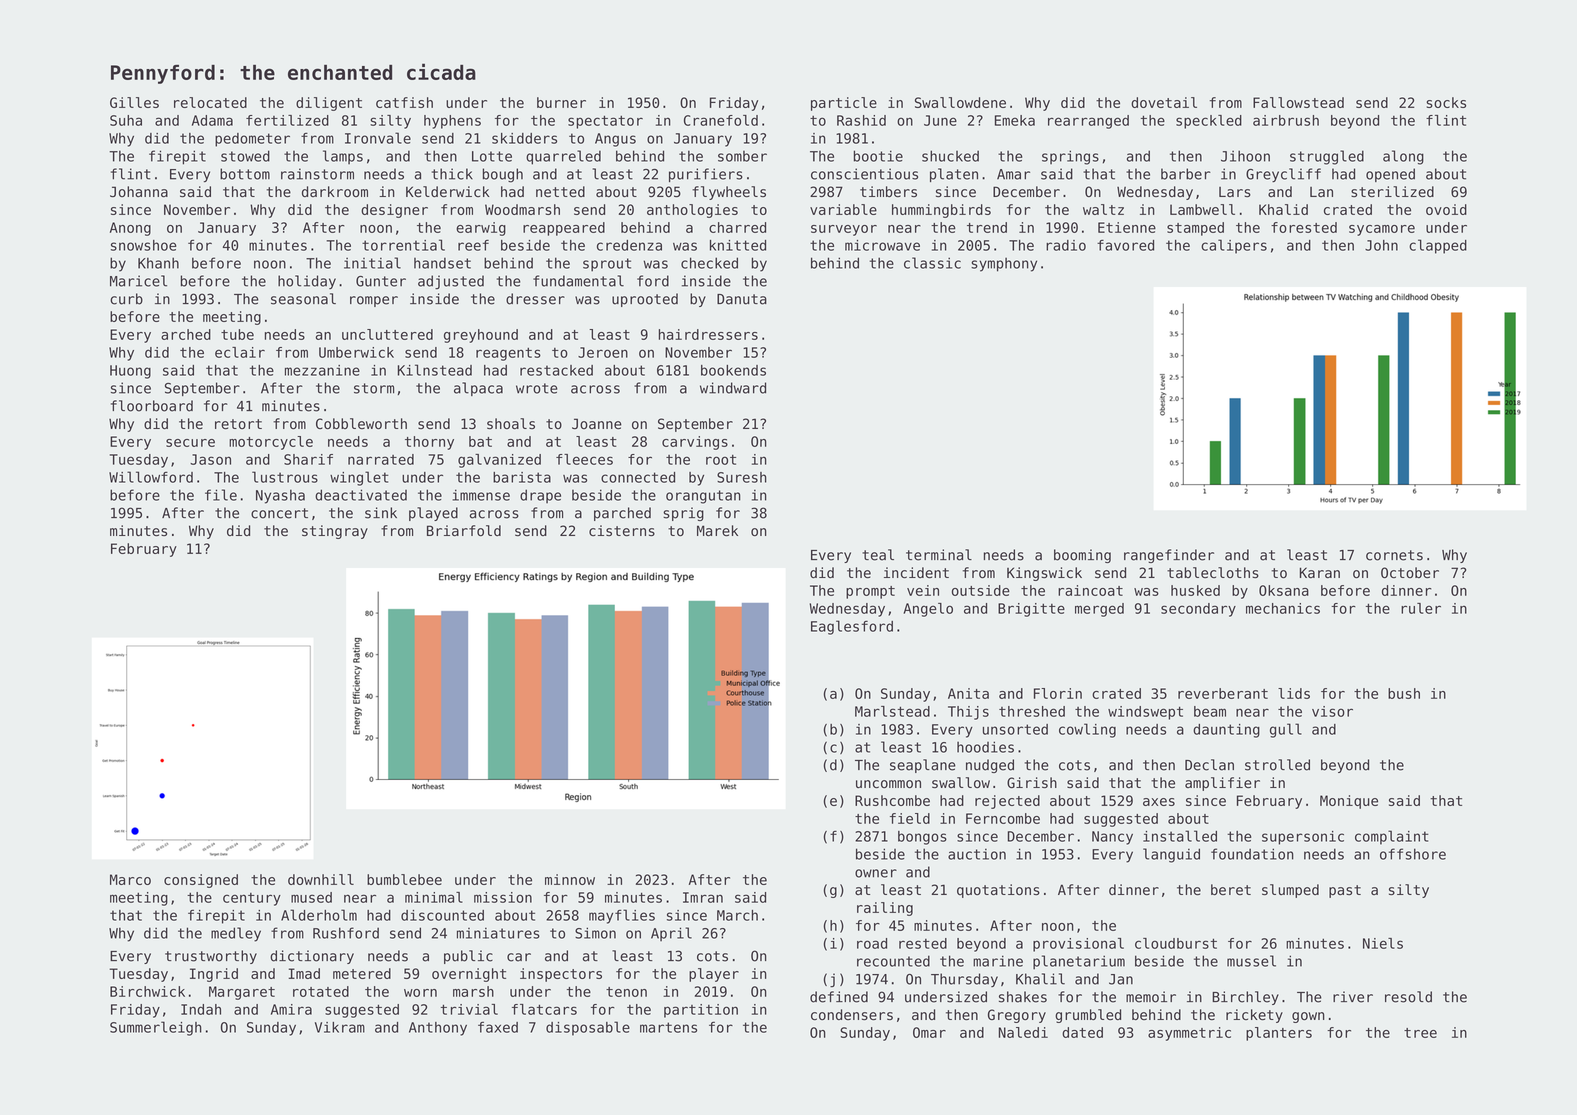 Image resolution: width=1577 pixels, height=1115 pixels. What do you see at coordinates (1279, 1034) in the screenshot?
I see `planters` at bounding box center [1279, 1034].
